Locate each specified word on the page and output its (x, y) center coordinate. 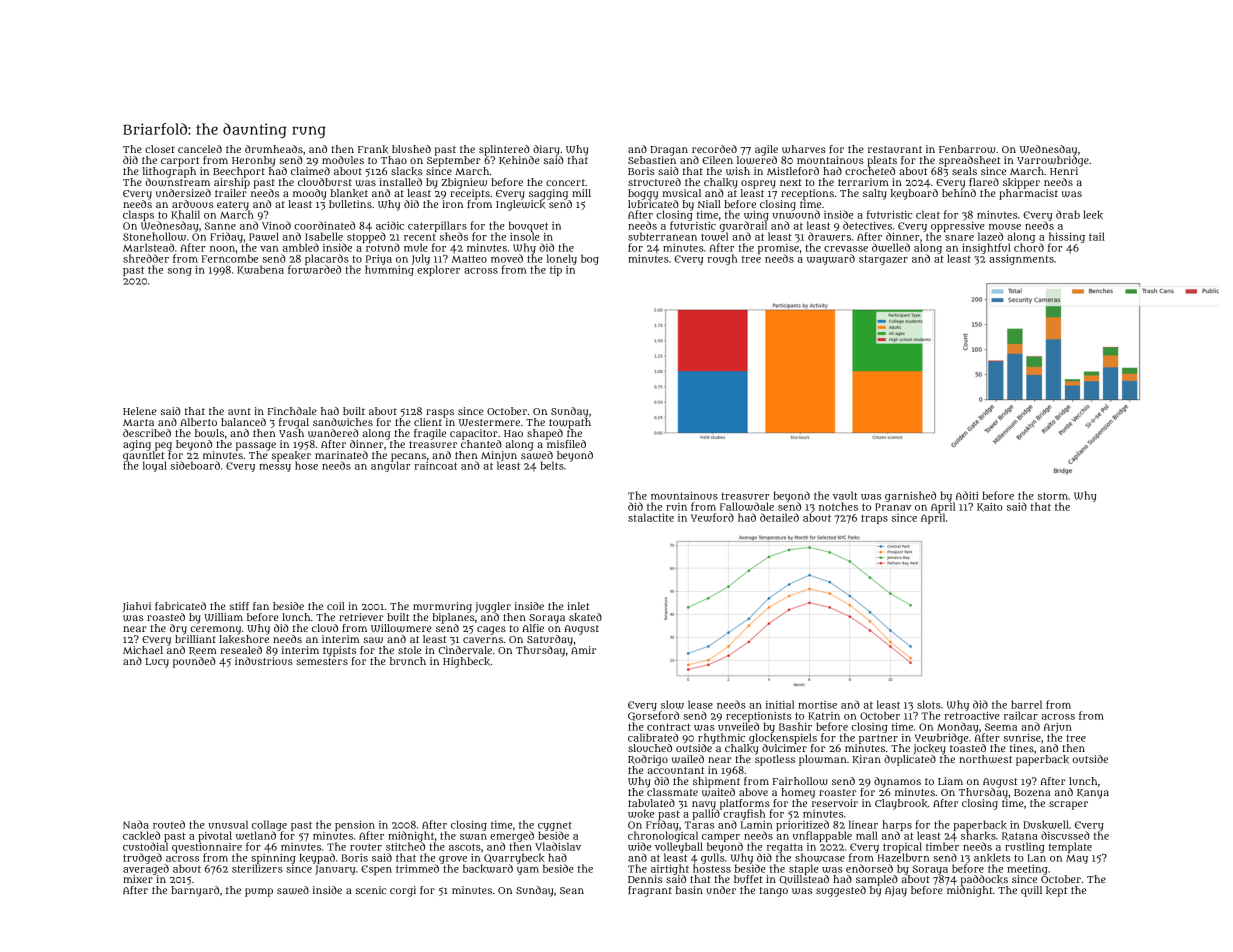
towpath (570, 423)
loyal (155, 466)
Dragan (669, 151)
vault (845, 495)
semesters (322, 661)
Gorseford (653, 716)
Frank (373, 149)
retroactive (972, 715)
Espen (376, 870)
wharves (804, 149)
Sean (572, 890)
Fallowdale (747, 506)
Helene (139, 411)
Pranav (893, 507)
